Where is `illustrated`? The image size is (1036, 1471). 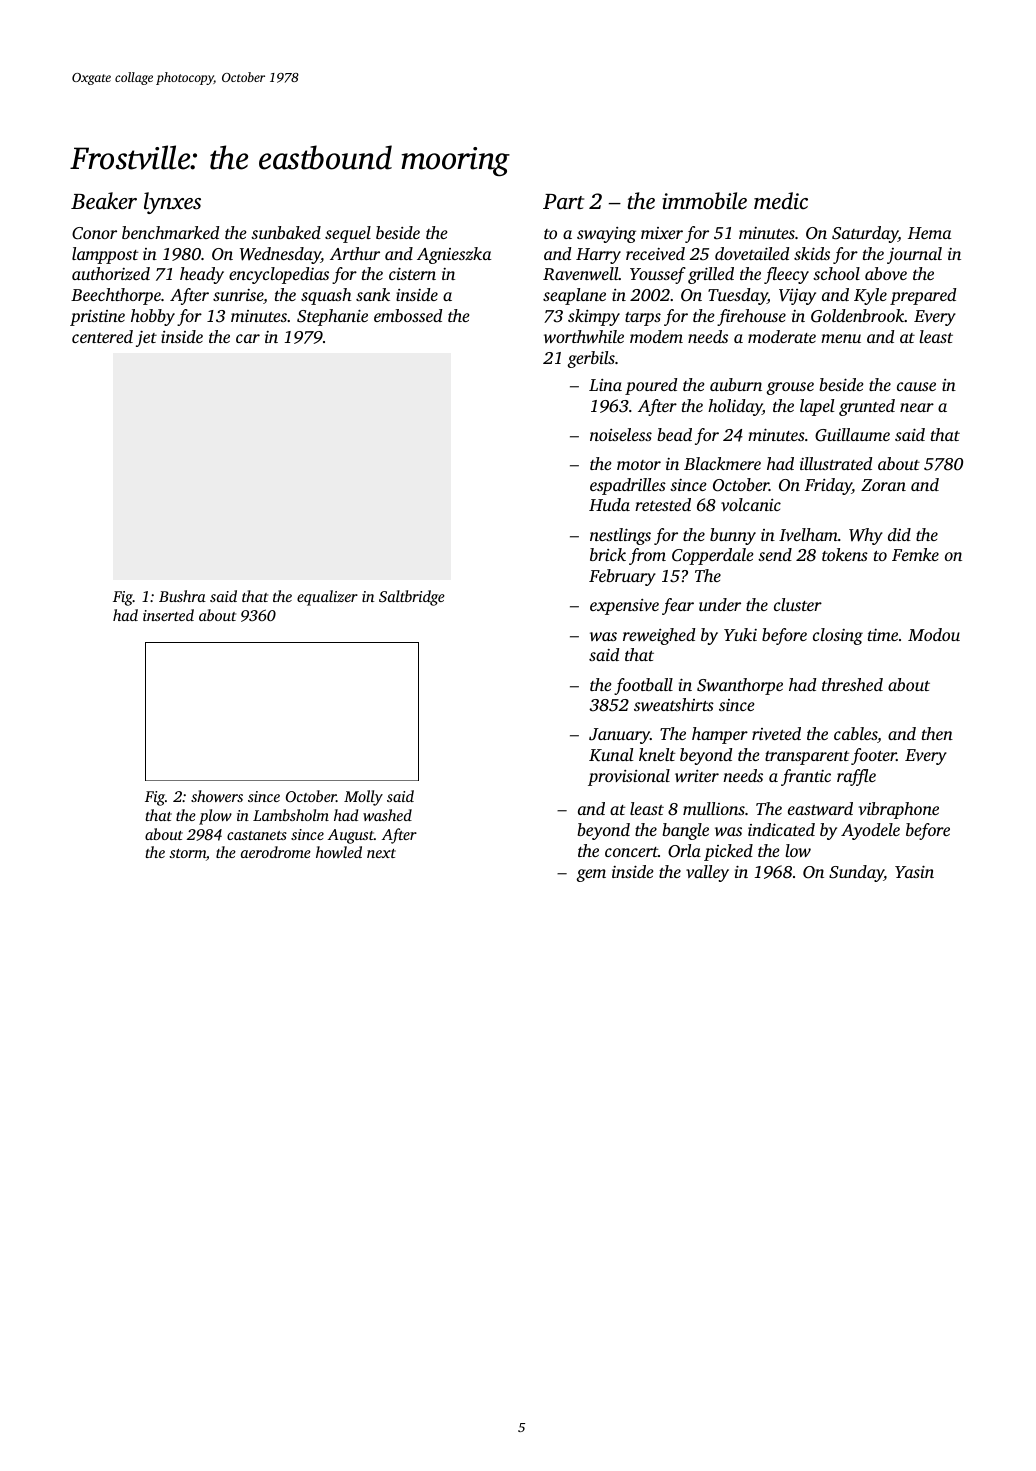
illustrated is located at coordinates (836, 463).
